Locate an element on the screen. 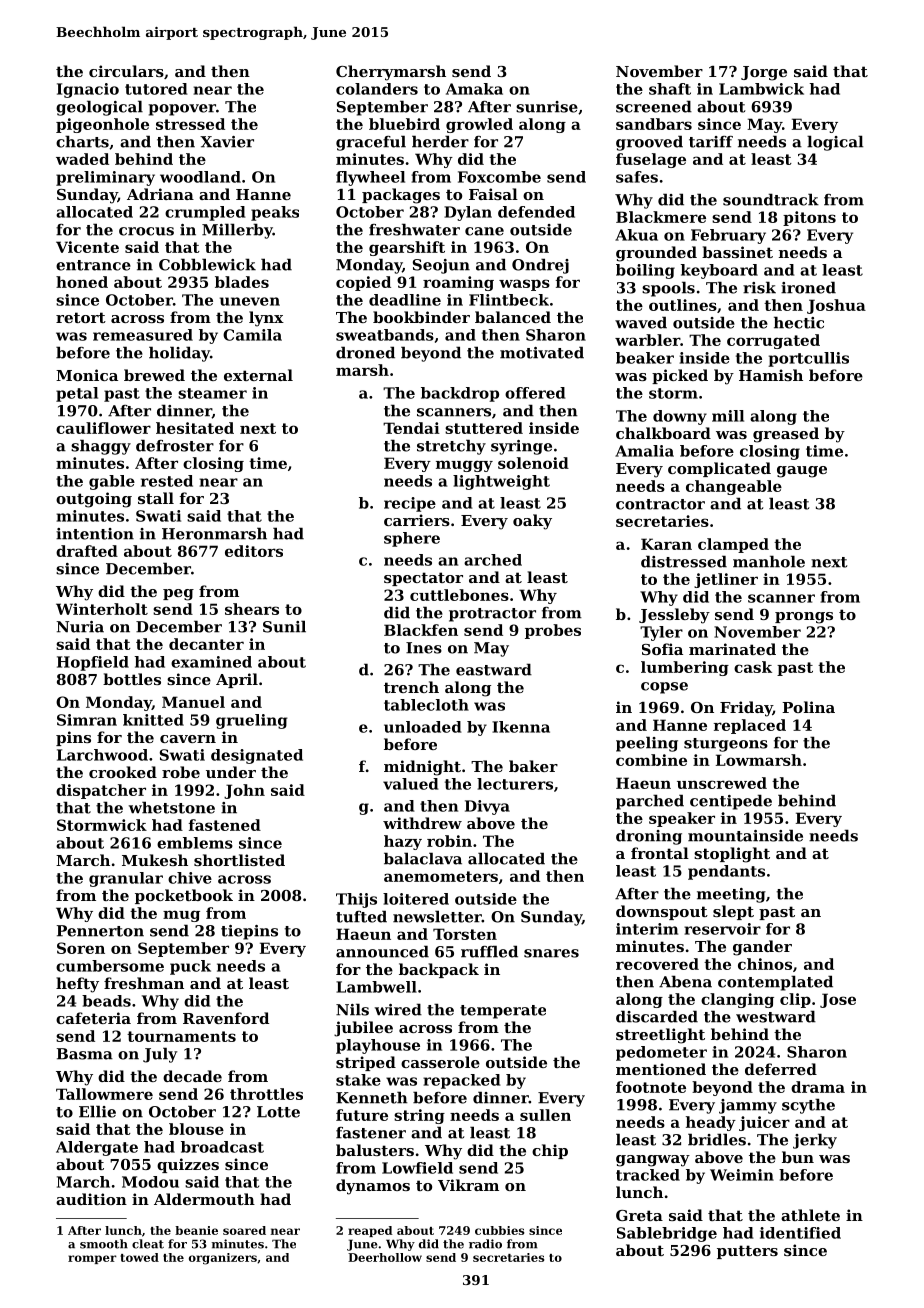  withdrew is located at coordinates (422, 823).
